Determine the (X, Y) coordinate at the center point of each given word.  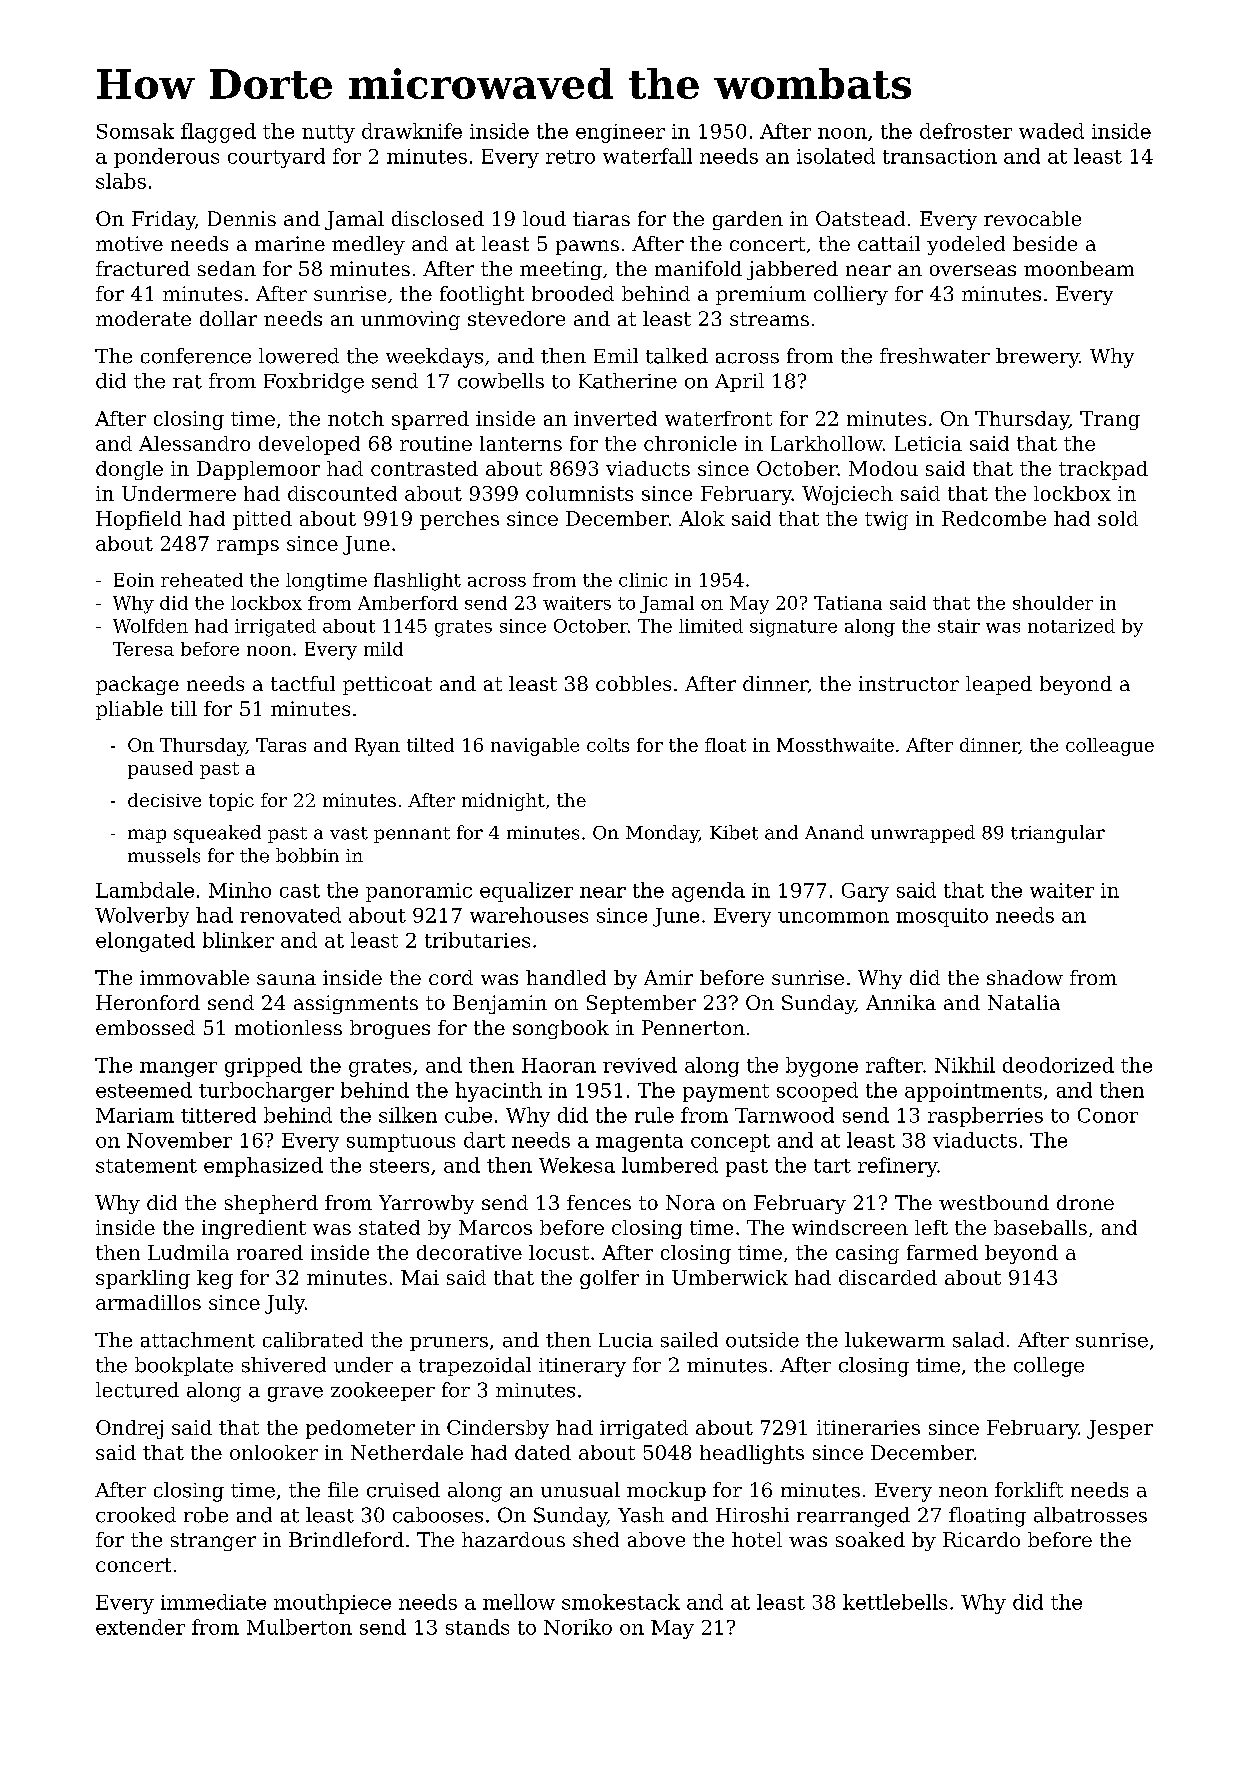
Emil (616, 355)
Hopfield (139, 520)
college (1049, 1367)
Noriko (578, 1627)
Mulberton (299, 1627)
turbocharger (266, 1092)
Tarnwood (784, 1115)
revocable (1032, 218)
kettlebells (895, 1602)
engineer (620, 133)
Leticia (928, 443)
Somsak (135, 131)
